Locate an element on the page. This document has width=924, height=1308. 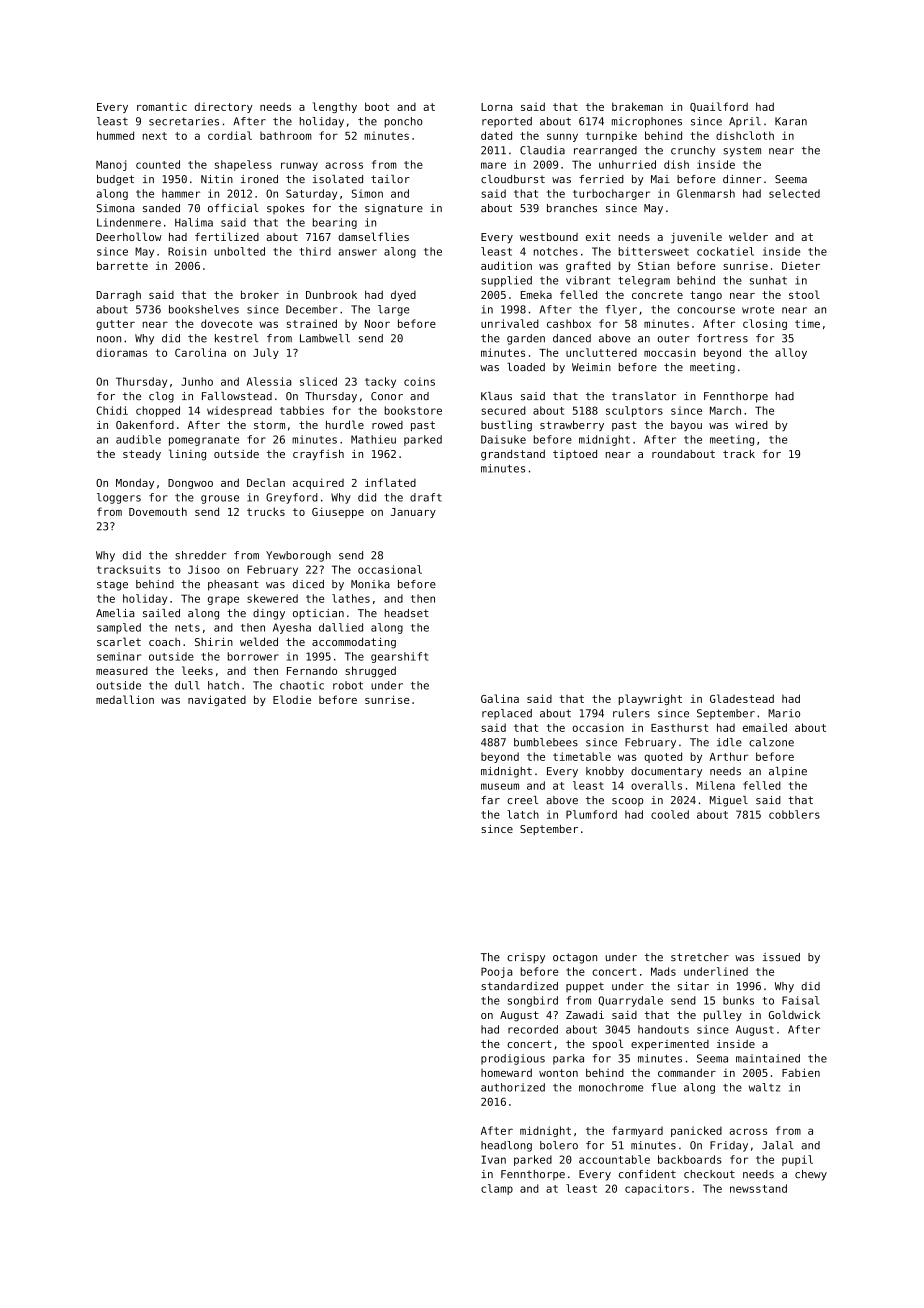
tiptoed is located at coordinates (575, 455).
